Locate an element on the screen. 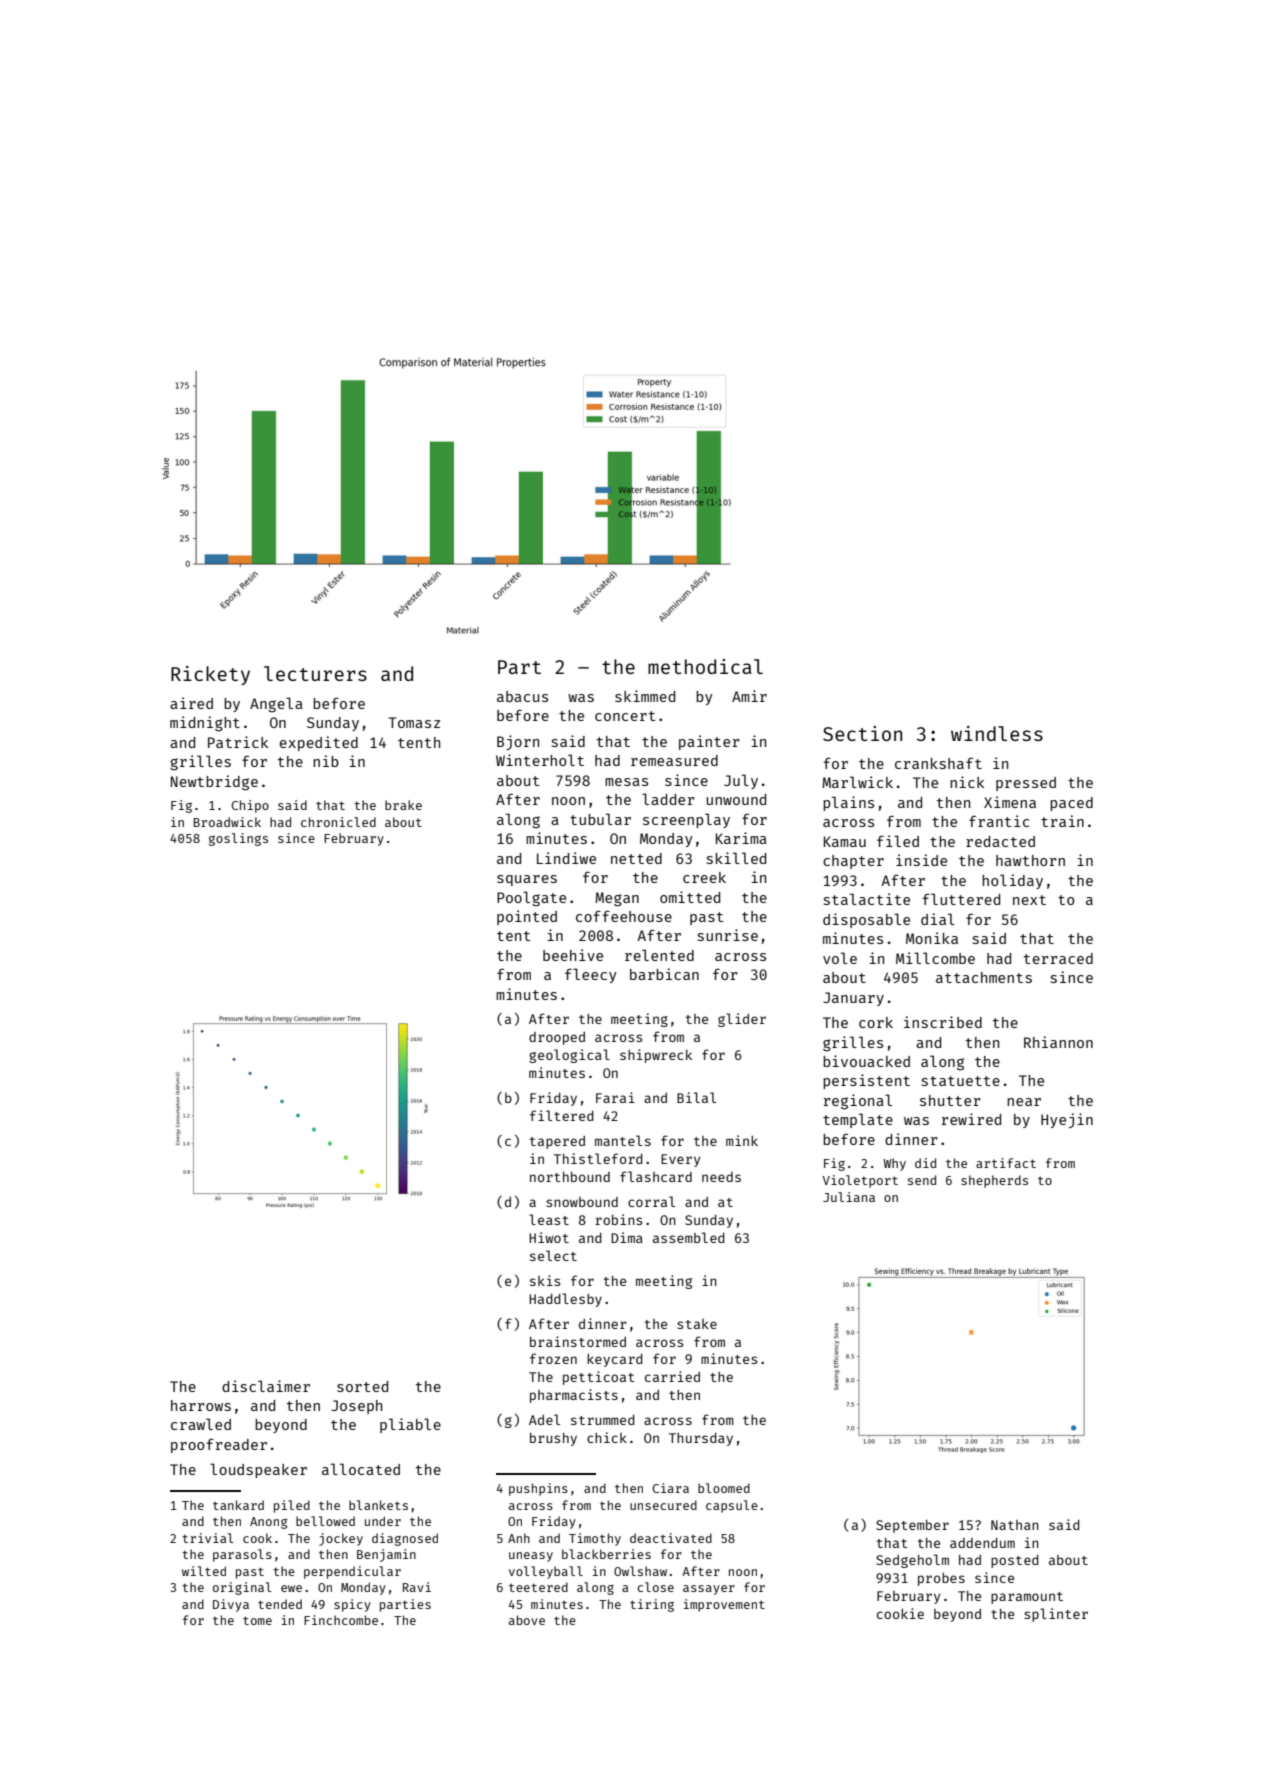 Image resolution: width=1264 pixels, height=1788 pixels. methodical is located at coordinates (705, 666).
